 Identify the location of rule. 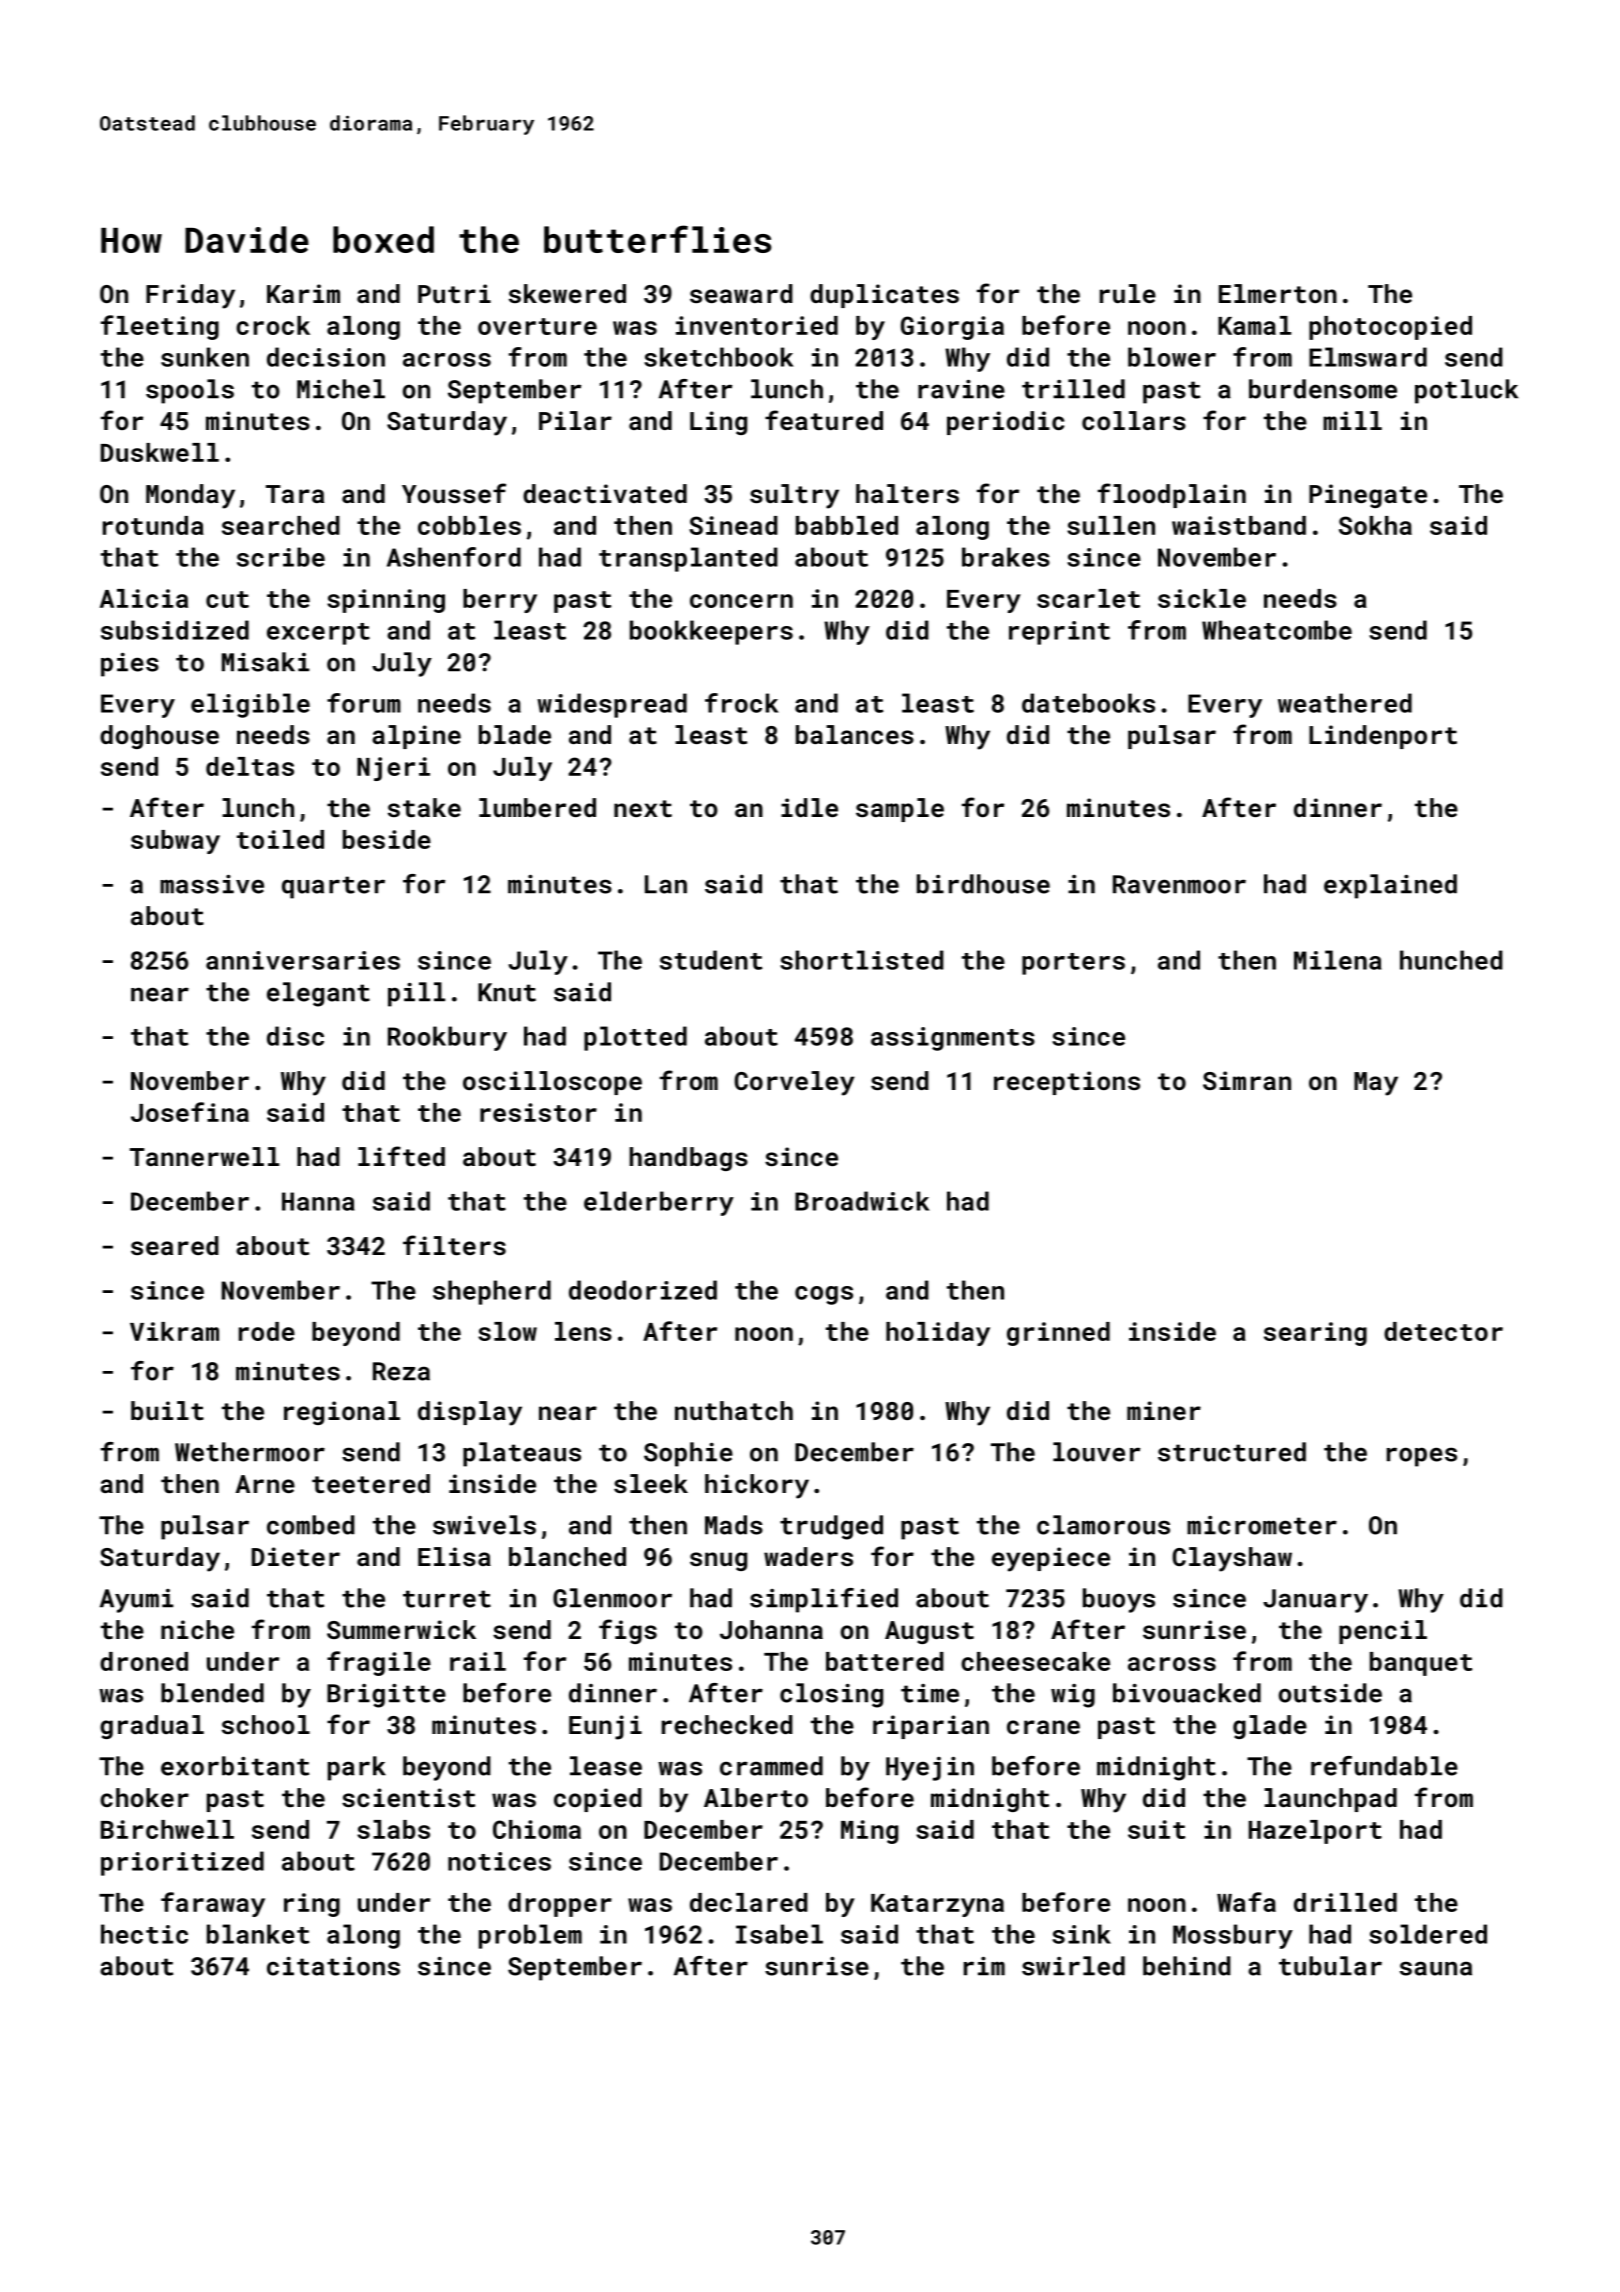
(1128, 293).
